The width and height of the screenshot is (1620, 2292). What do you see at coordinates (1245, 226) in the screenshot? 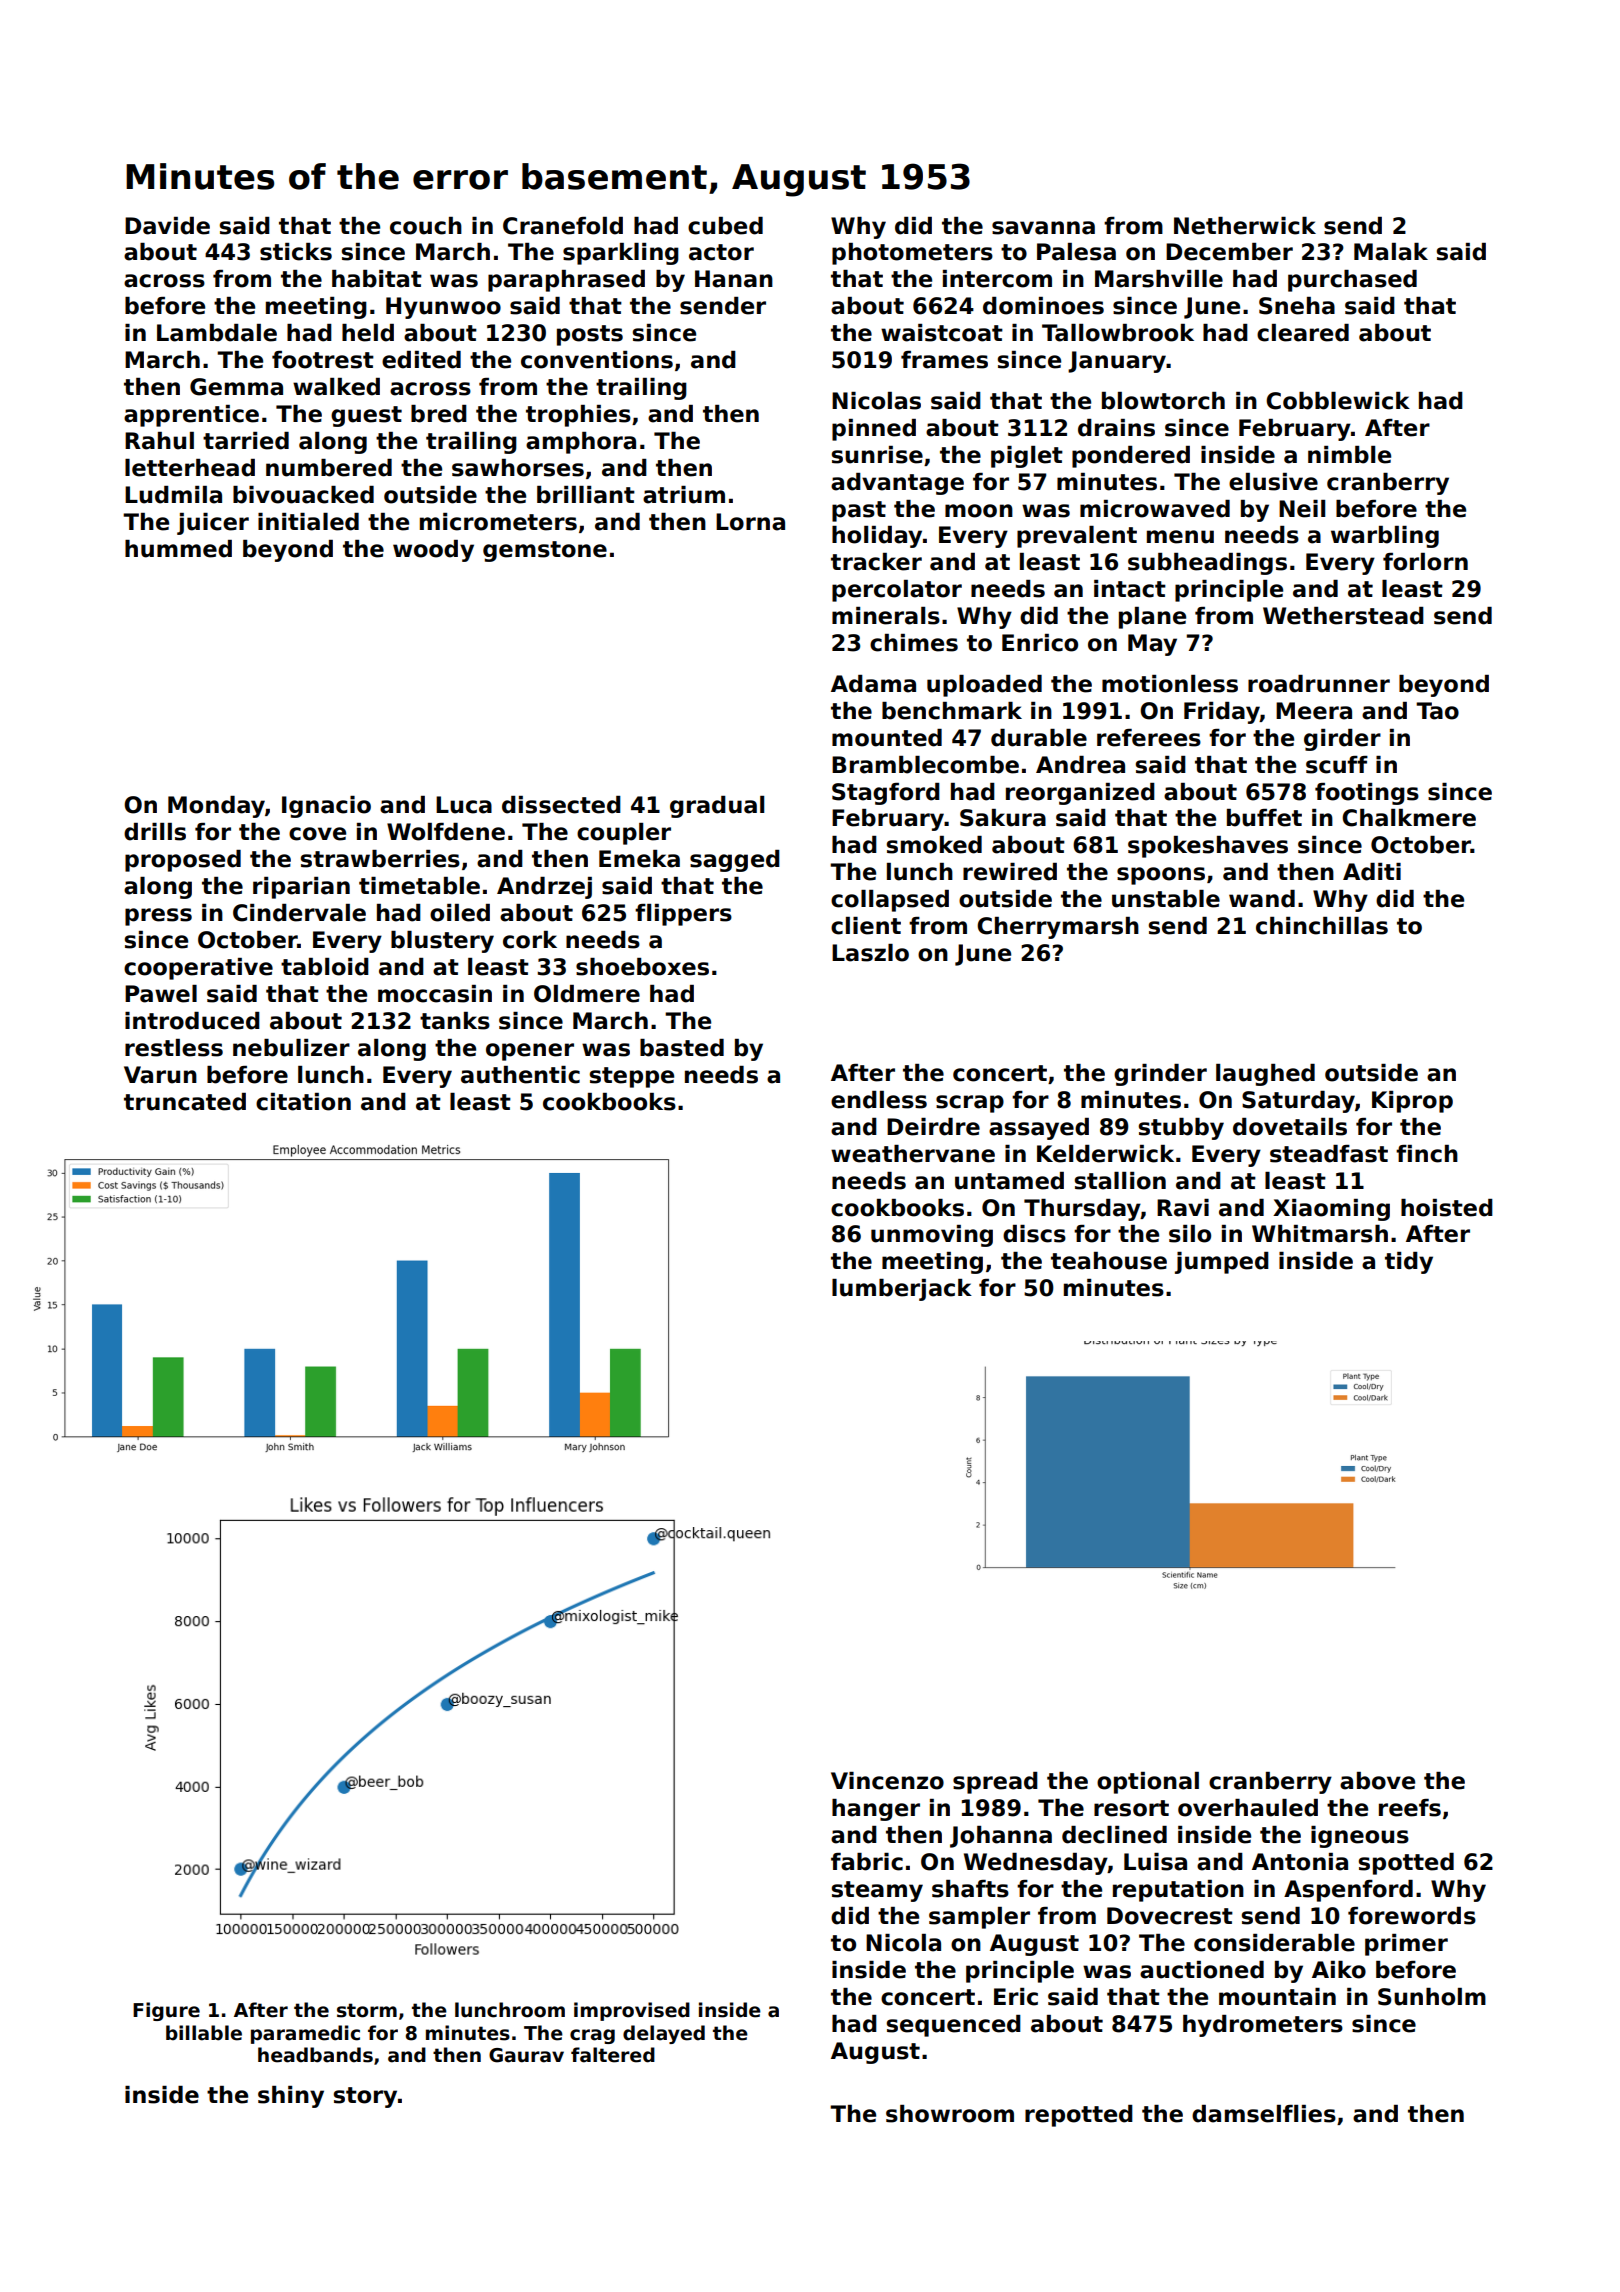
I see `Netherwick` at bounding box center [1245, 226].
